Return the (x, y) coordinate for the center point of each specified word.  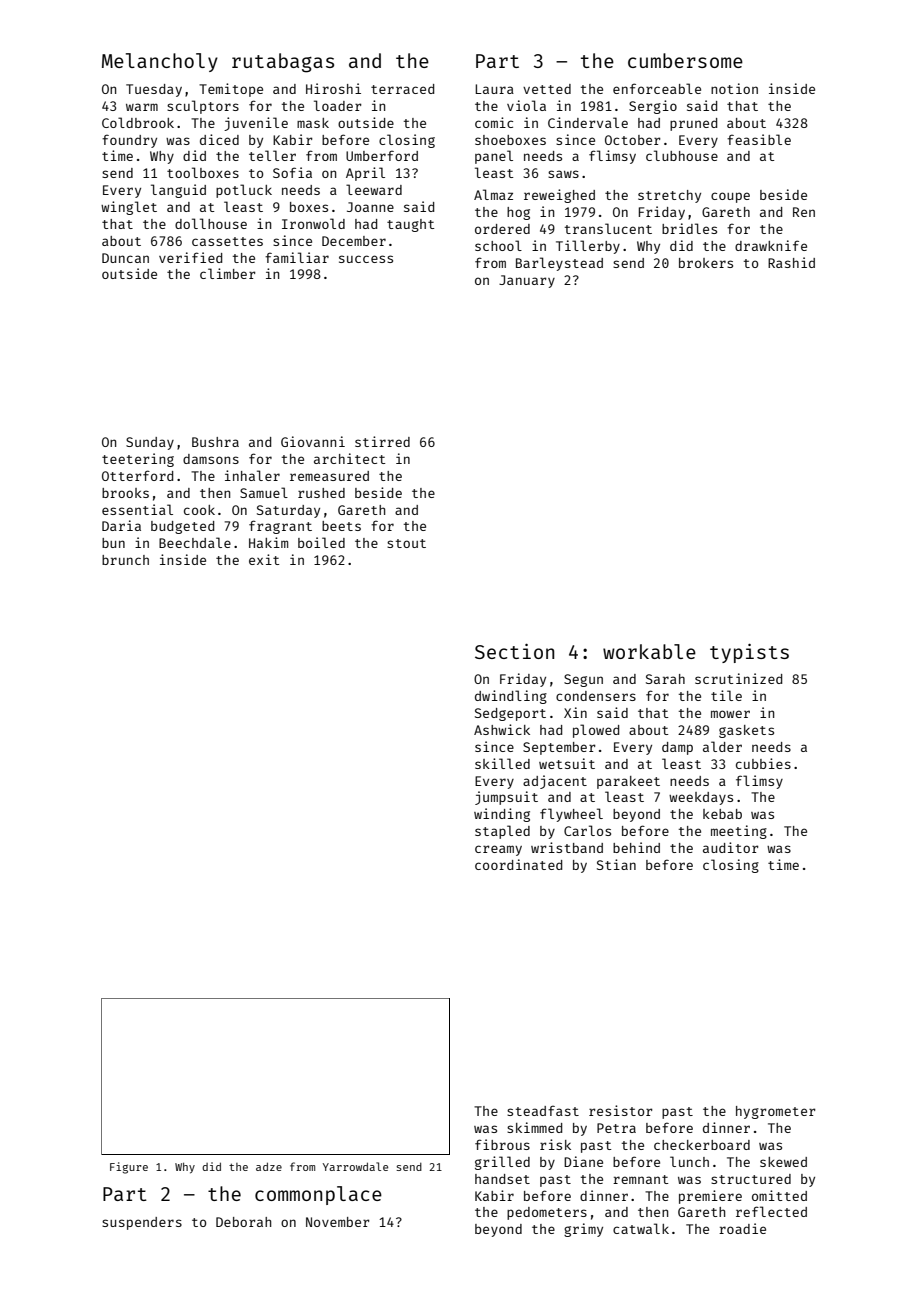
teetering (138, 460)
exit (264, 559)
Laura (494, 89)
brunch (125, 560)
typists (749, 653)
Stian (616, 864)
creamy (498, 850)
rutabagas (283, 63)
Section (514, 651)
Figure (129, 1168)
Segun (583, 680)
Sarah (665, 679)
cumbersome (685, 60)
